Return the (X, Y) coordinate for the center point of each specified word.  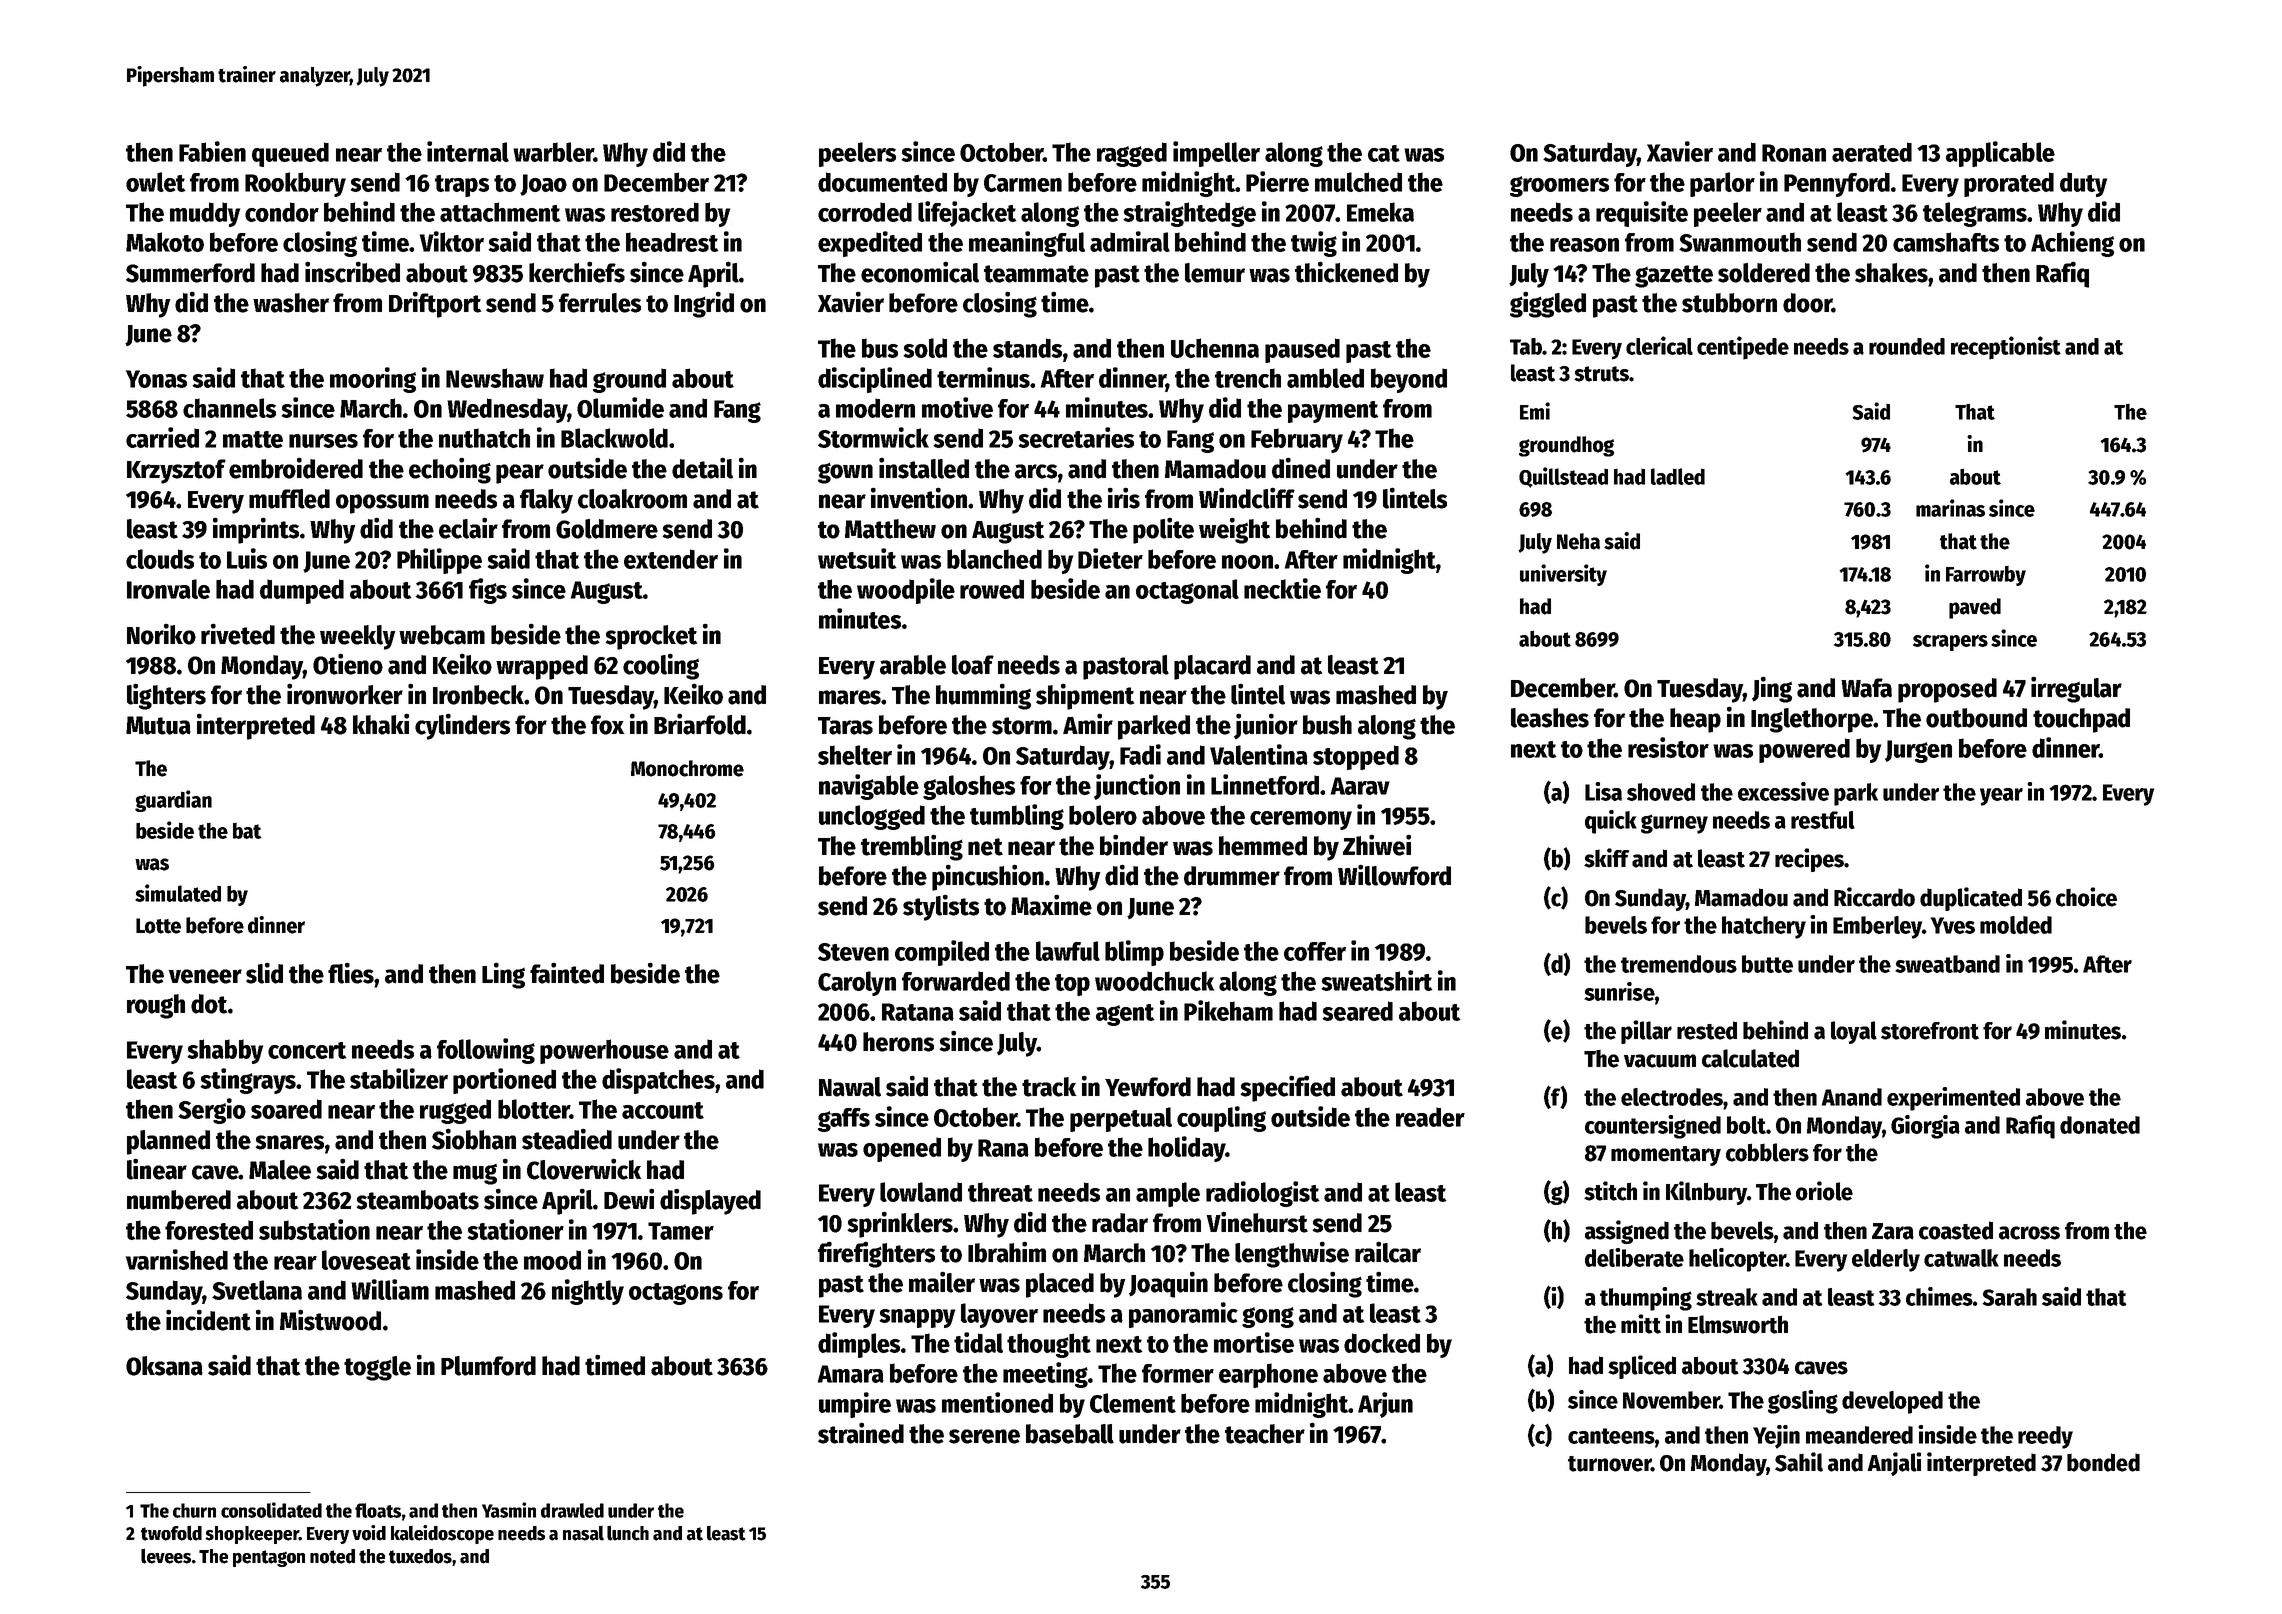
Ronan (1794, 153)
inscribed (352, 272)
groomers (1559, 186)
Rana (1003, 1148)
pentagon (269, 1558)
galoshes (969, 787)
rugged (455, 1111)
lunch (628, 1533)
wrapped (542, 667)
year (2001, 797)
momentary (1666, 1156)
